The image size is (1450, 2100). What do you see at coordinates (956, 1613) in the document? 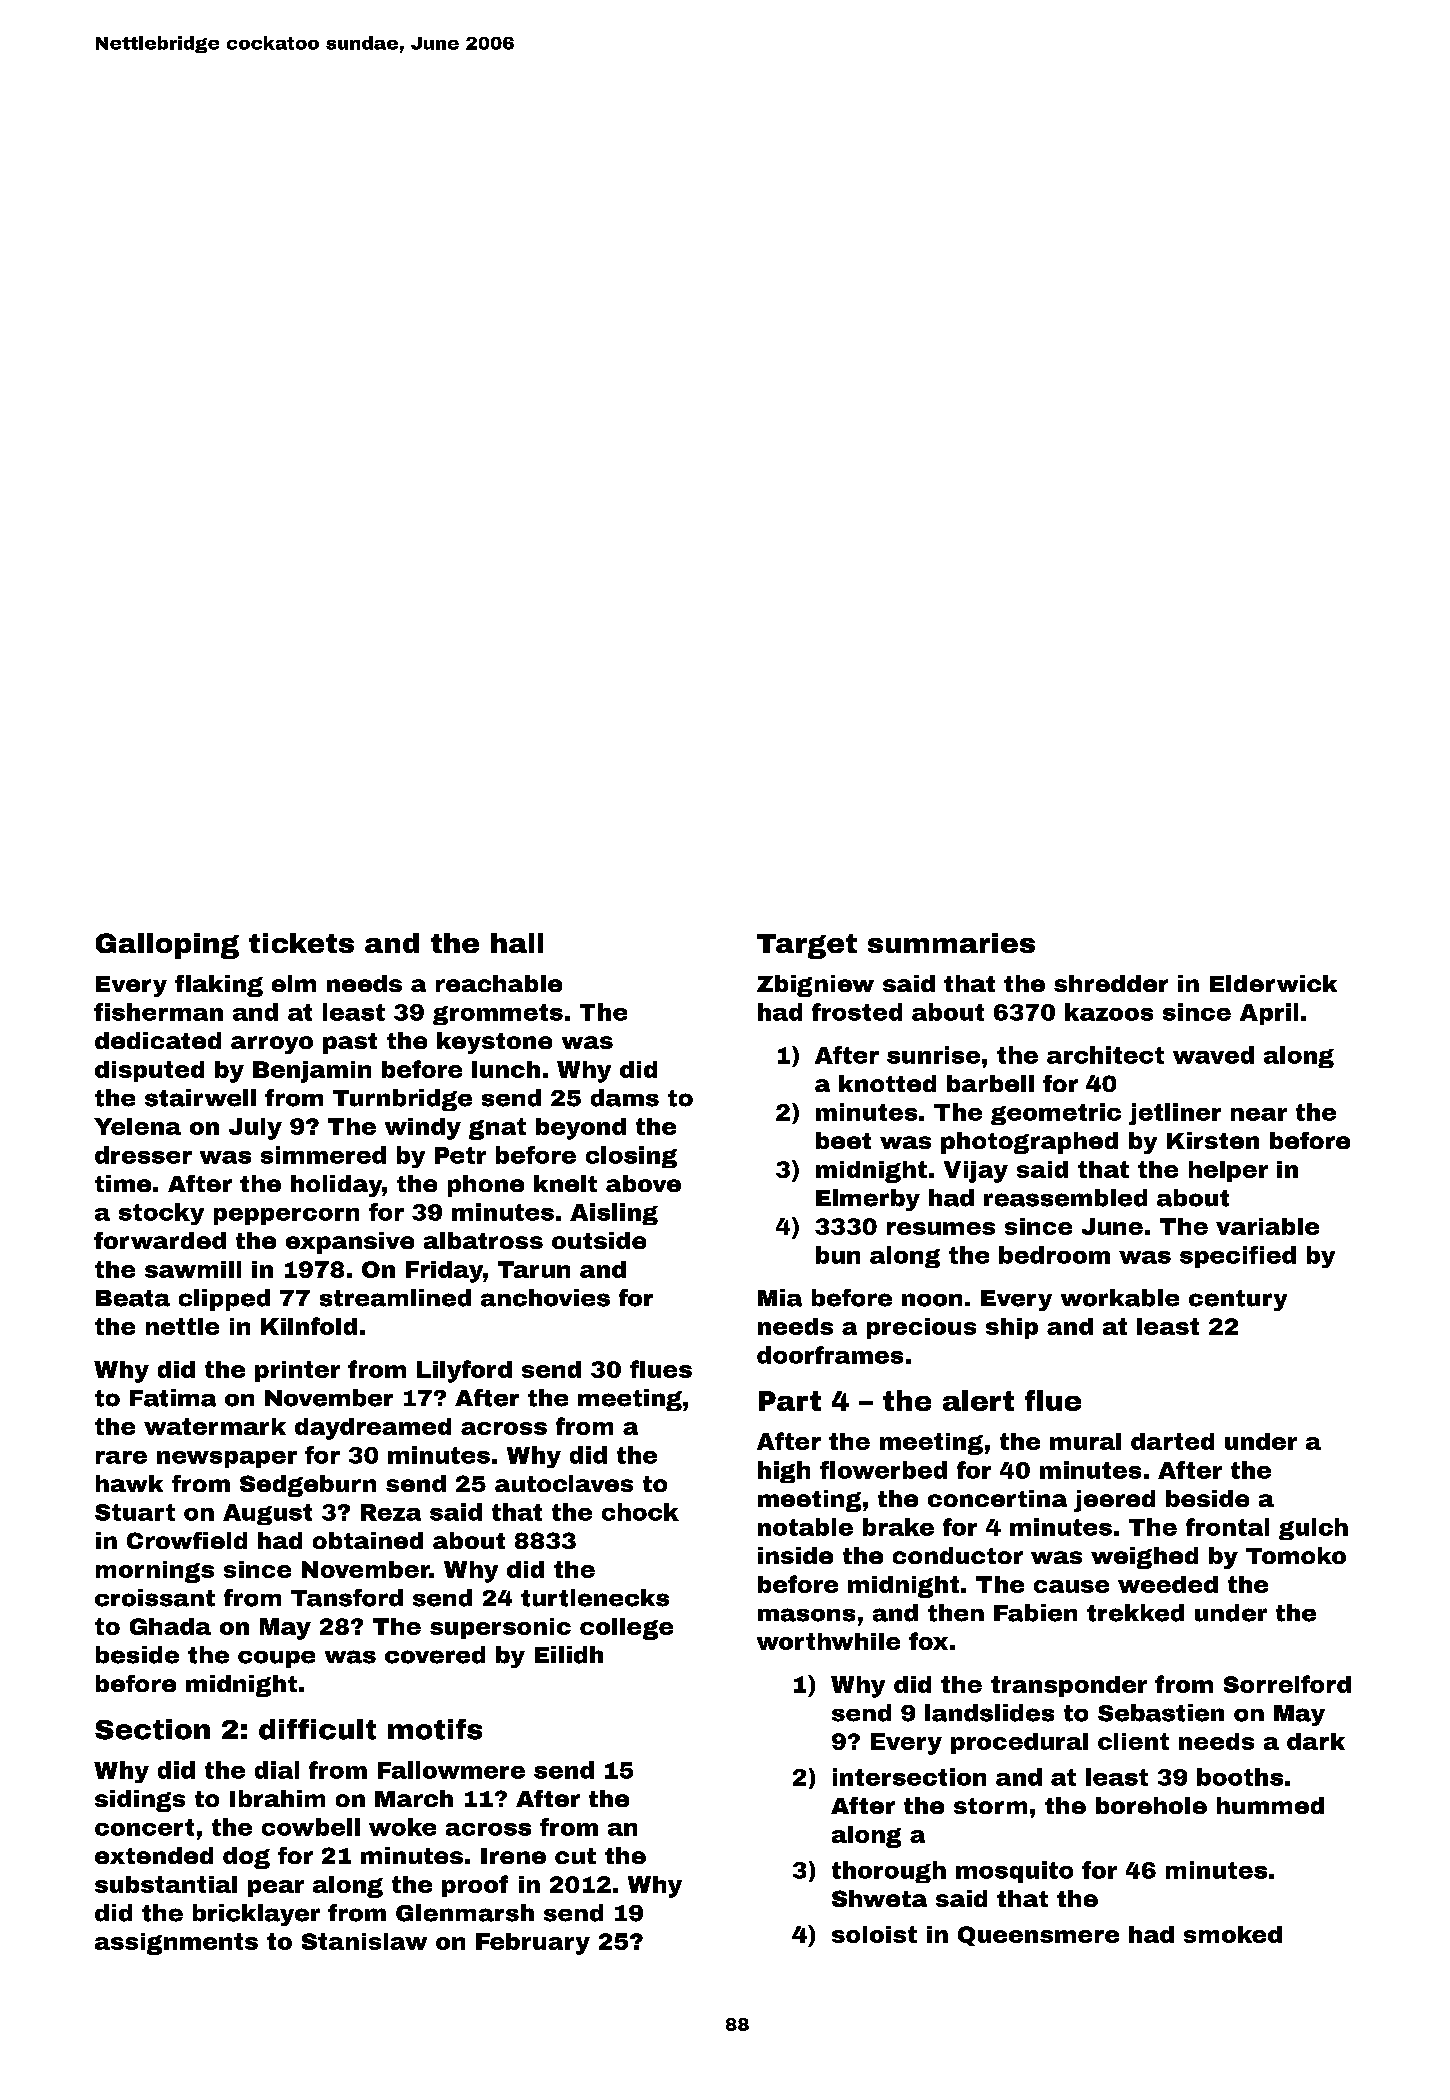
I see `then` at bounding box center [956, 1613].
